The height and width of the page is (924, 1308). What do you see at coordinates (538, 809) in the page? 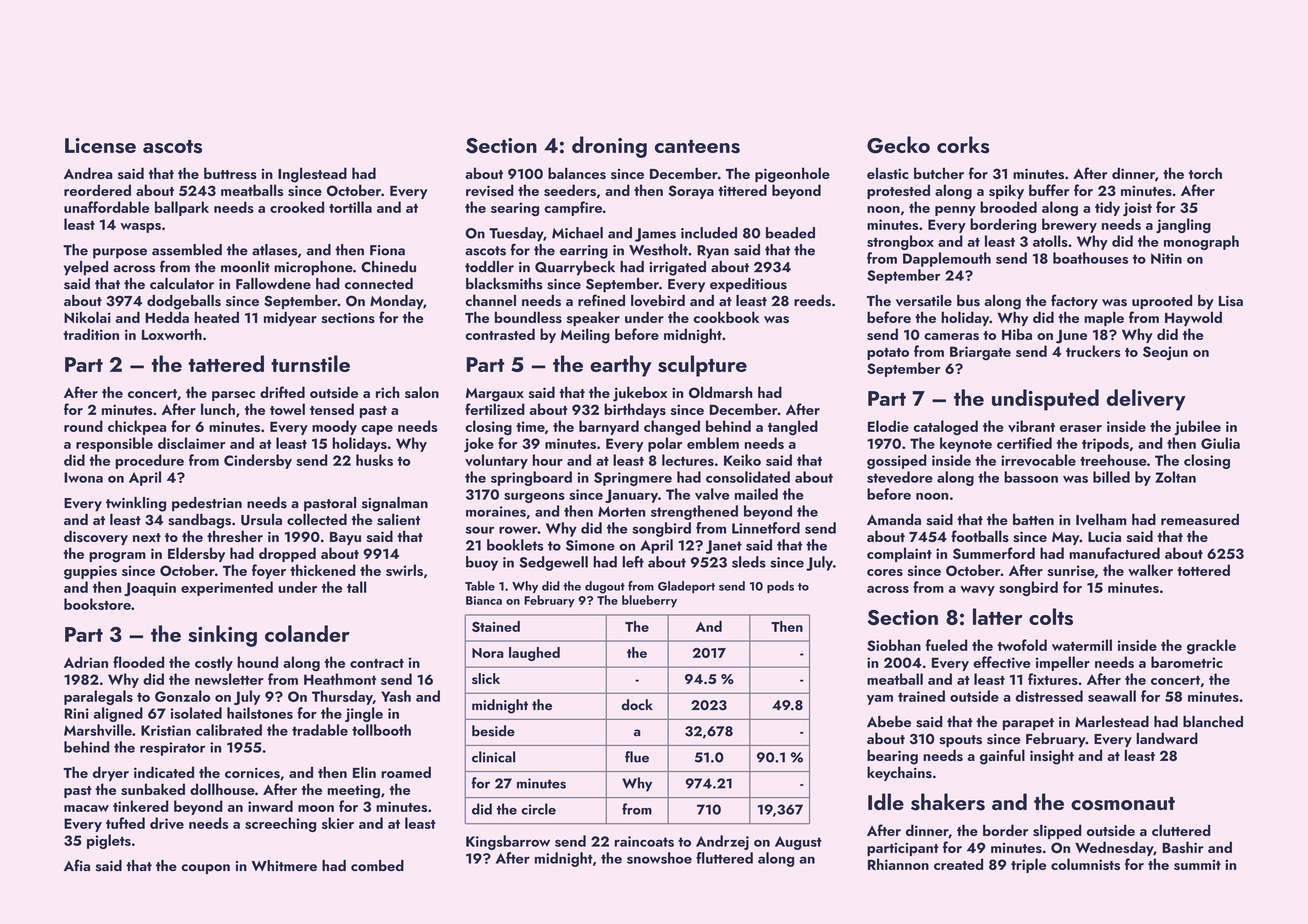
I see `circle` at bounding box center [538, 809].
